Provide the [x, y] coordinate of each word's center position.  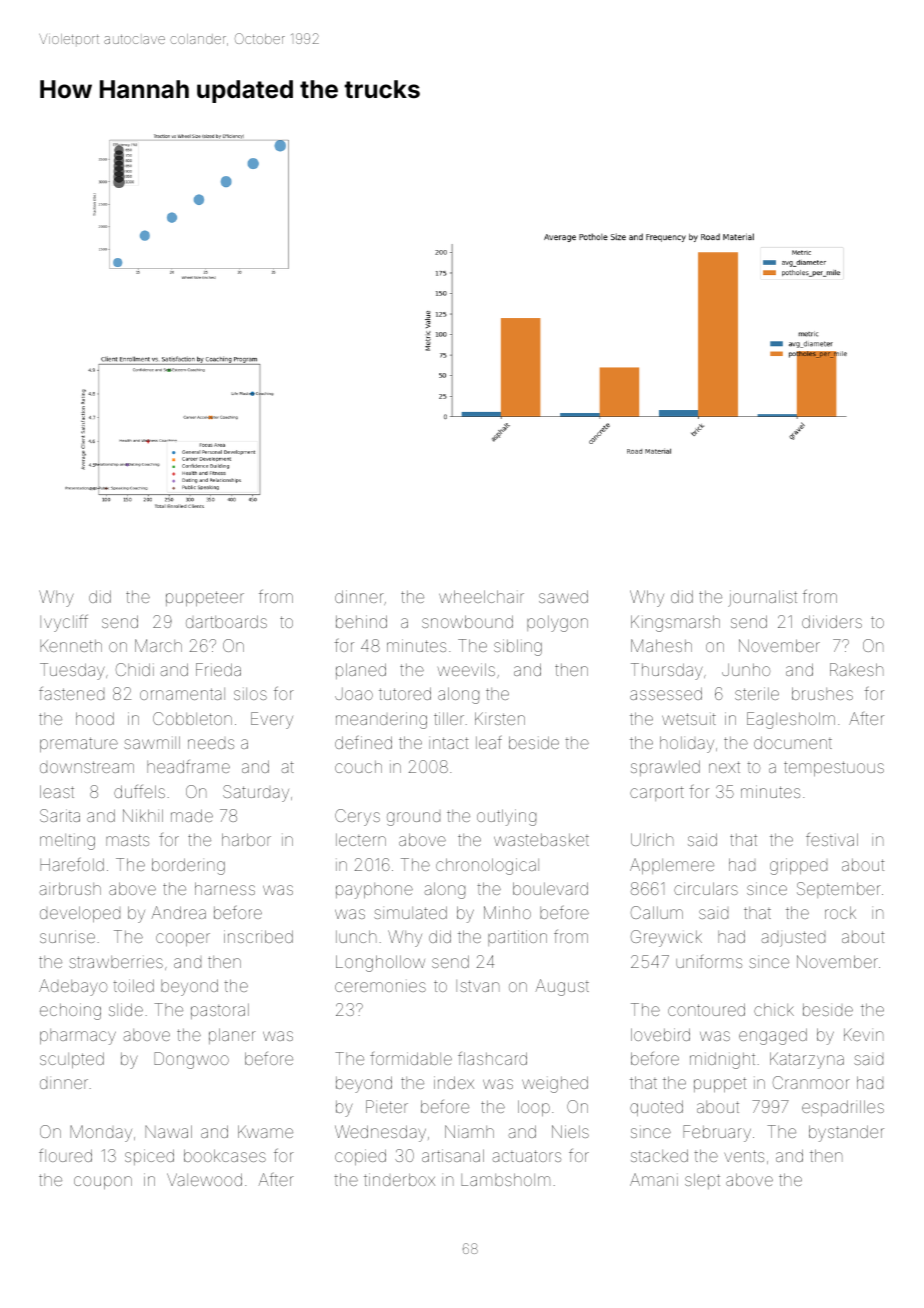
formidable [411, 1058]
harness [225, 888]
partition [517, 938]
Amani [654, 1179]
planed [361, 671]
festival [832, 839]
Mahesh [661, 645]
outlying [506, 817]
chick [774, 1009]
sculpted [72, 1060]
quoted [656, 1108]
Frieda [218, 669]
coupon [103, 1182]
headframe [188, 766]
